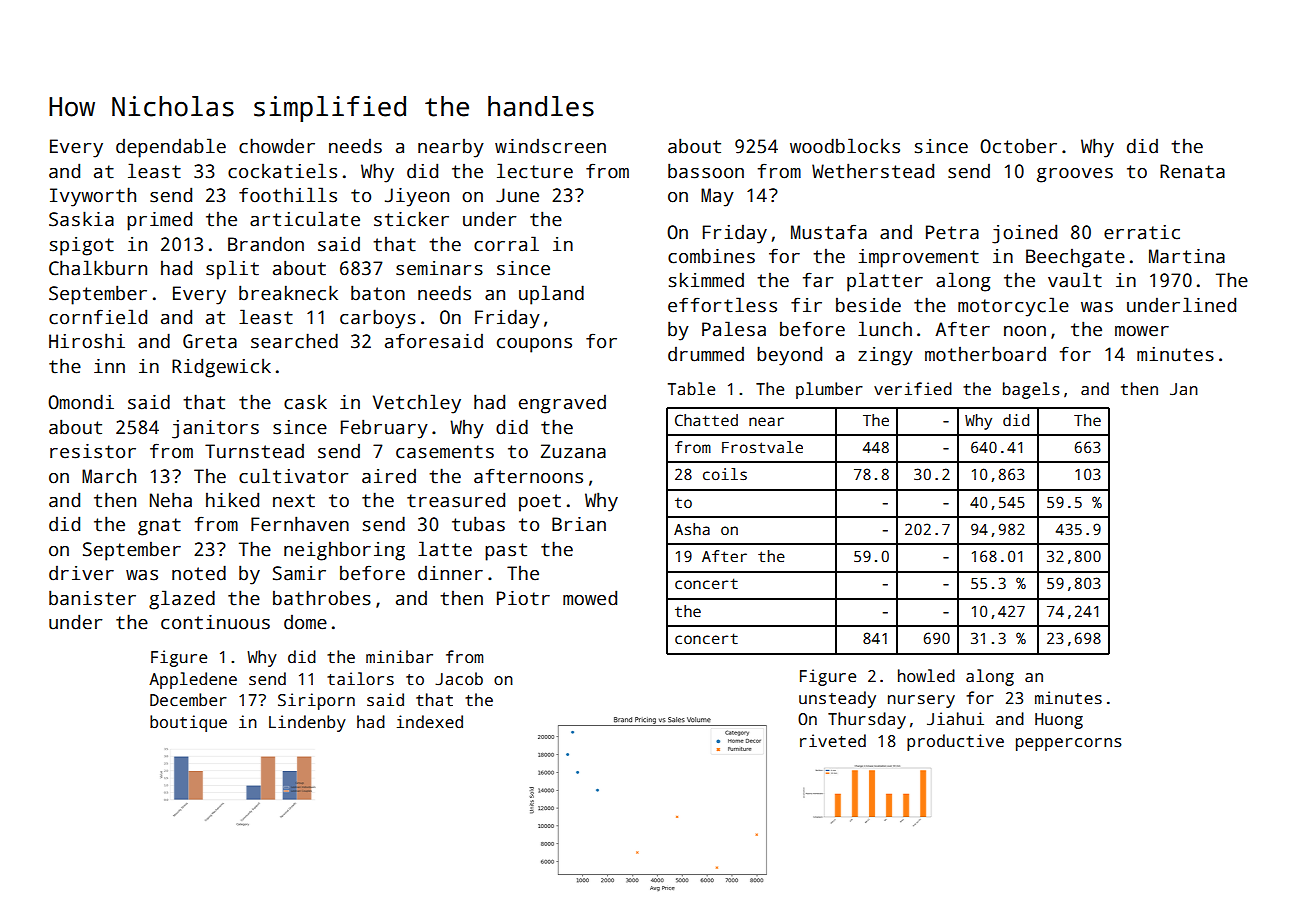 This page has width=1308, height=924. I want to click on cask, so click(305, 402).
